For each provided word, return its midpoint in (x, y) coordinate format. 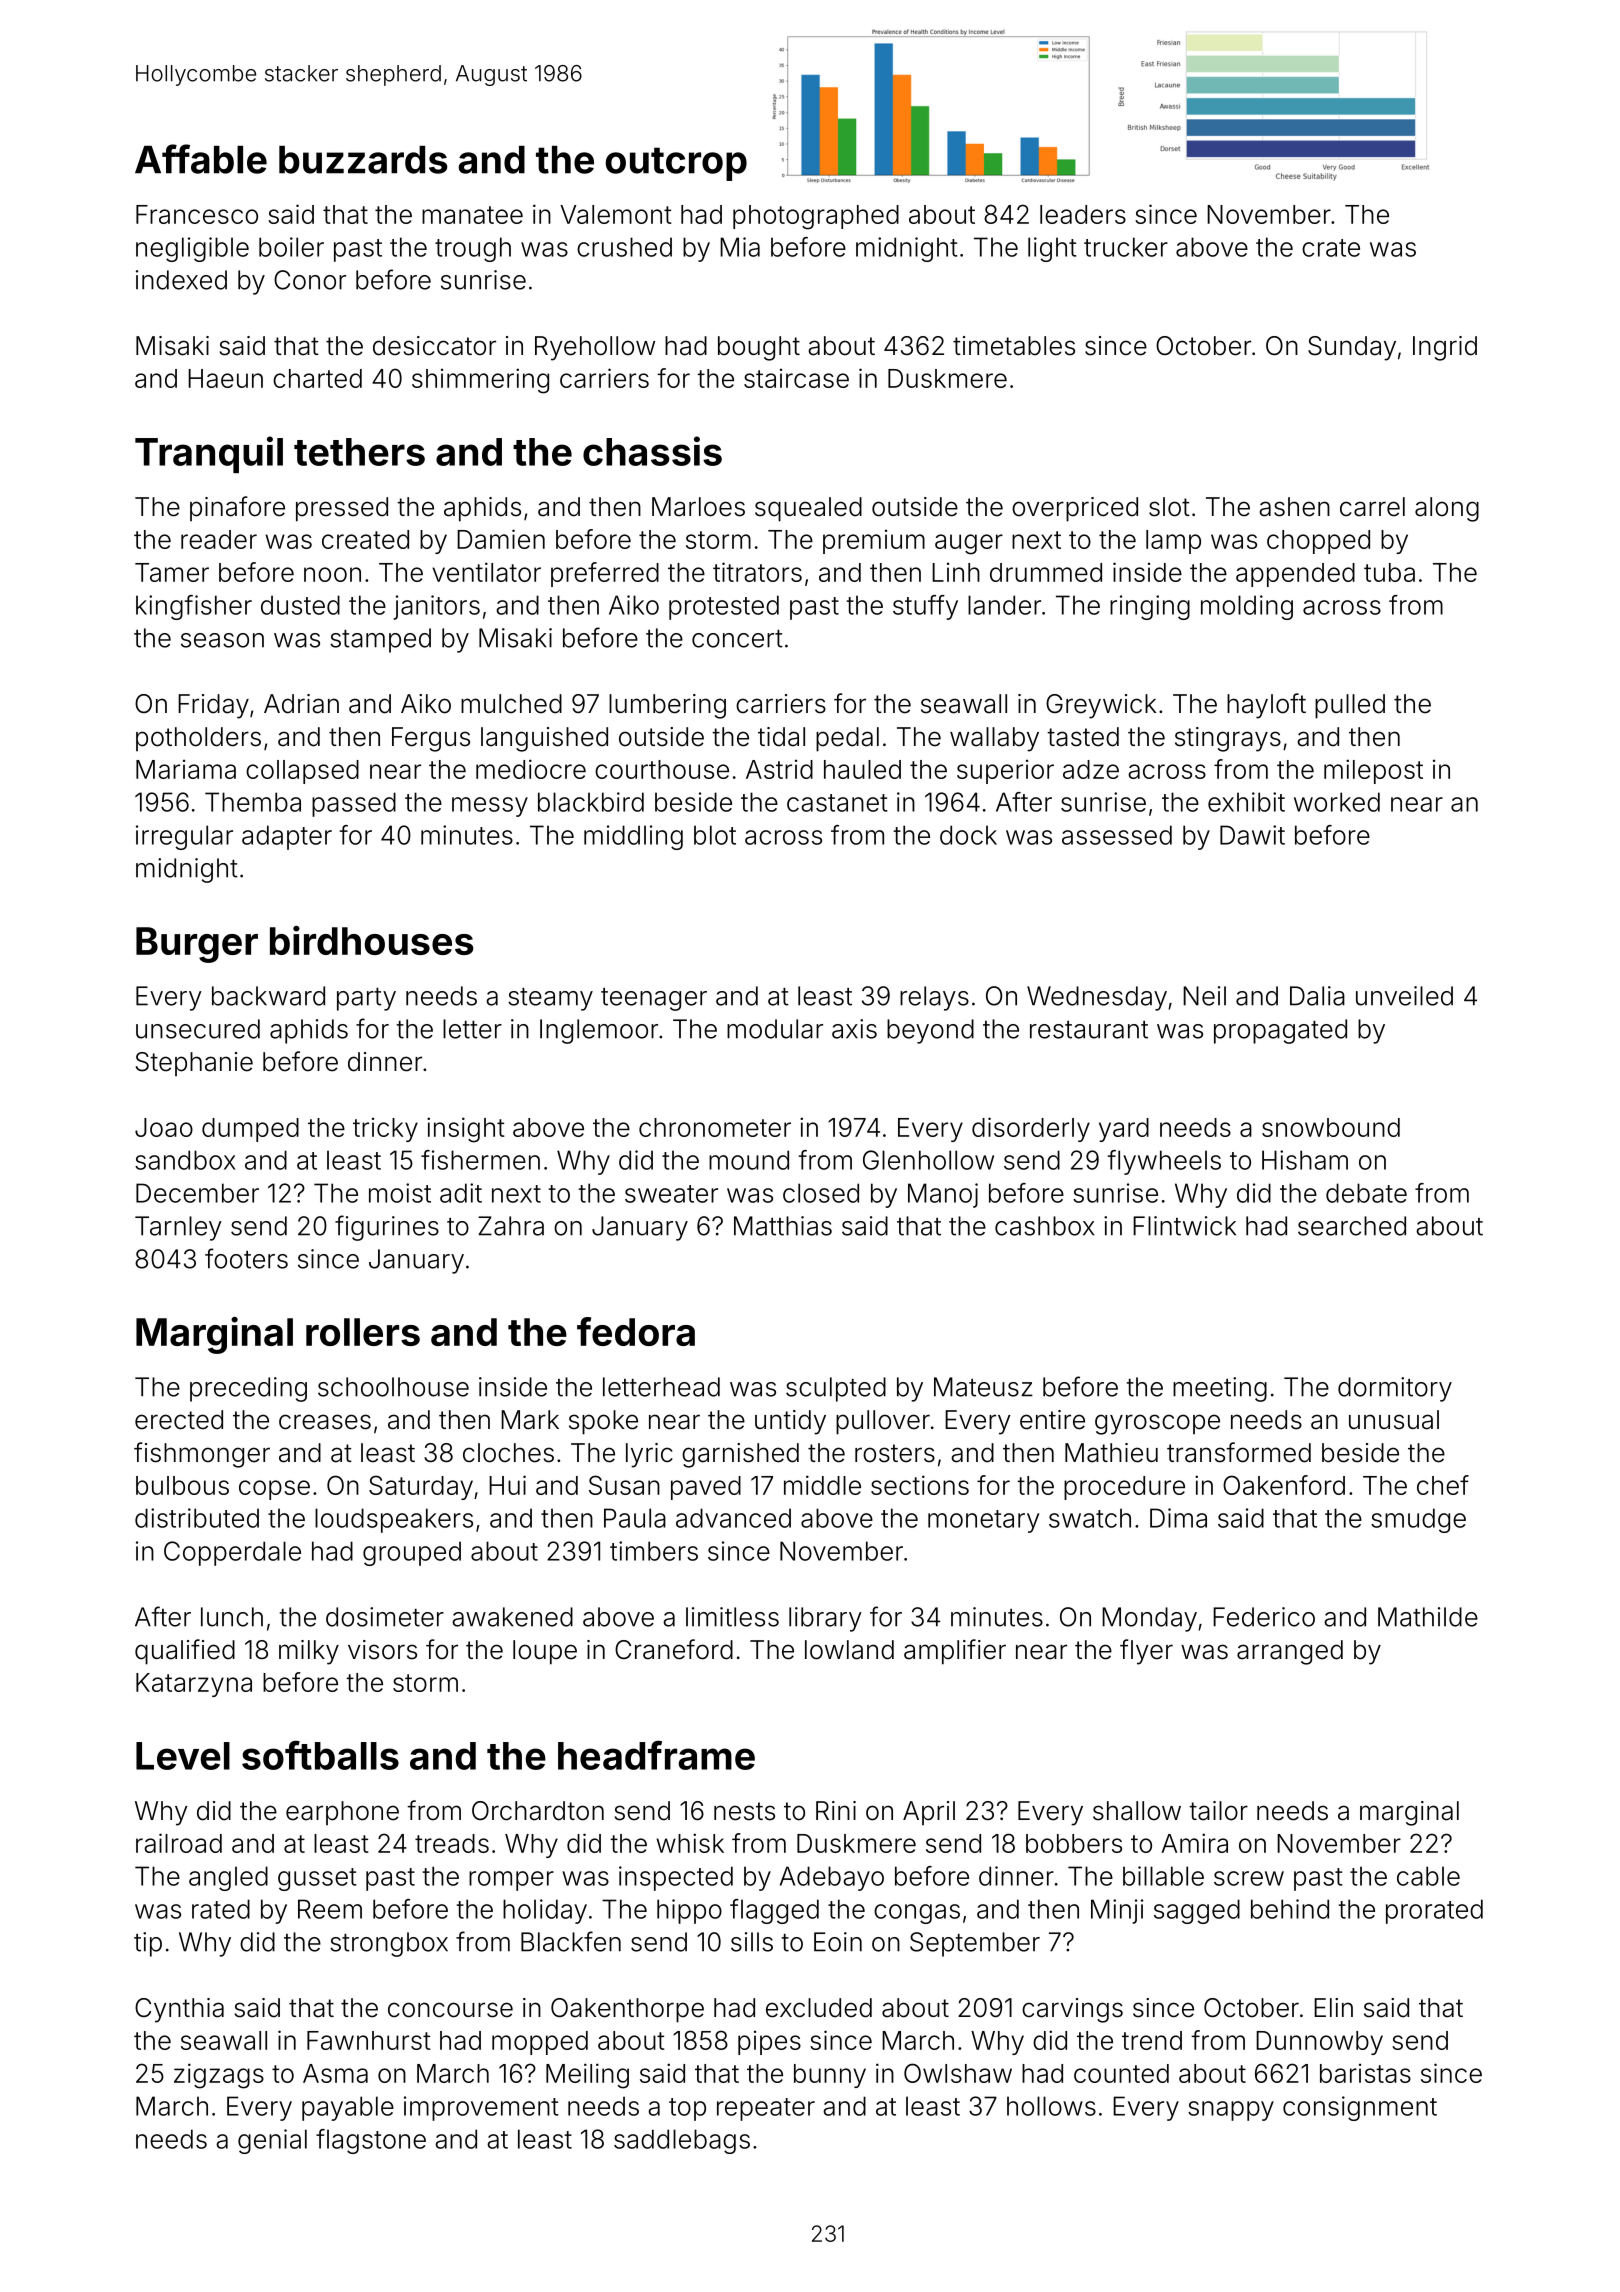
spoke (603, 1422)
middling (633, 837)
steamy (550, 999)
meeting (1220, 1389)
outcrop (676, 164)
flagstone (371, 2141)
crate (1331, 248)
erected (179, 1420)
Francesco (197, 214)
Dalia (1317, 996)
